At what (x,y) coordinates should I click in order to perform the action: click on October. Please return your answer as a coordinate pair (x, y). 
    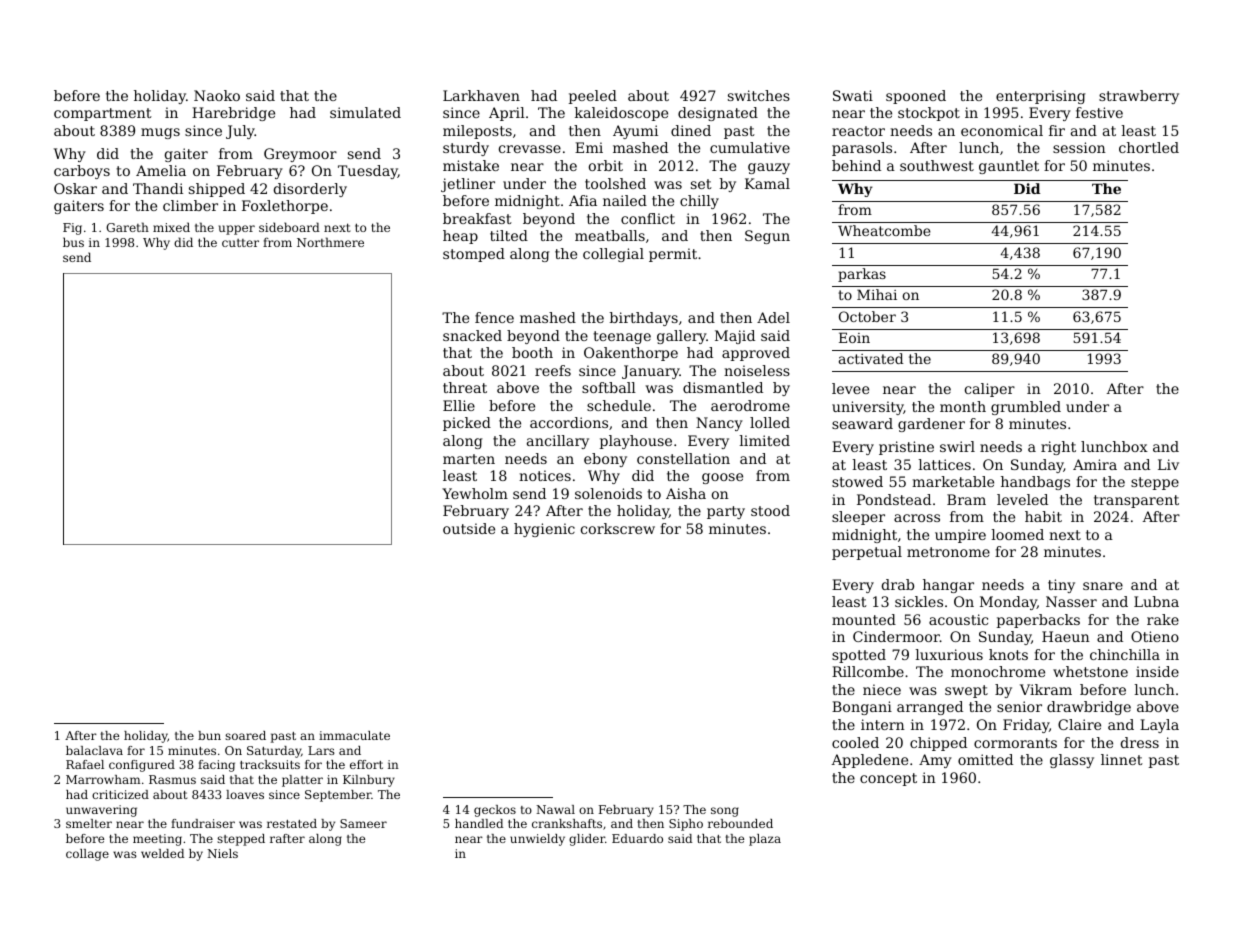
    Looking at the image, I should click on (867, 316).
